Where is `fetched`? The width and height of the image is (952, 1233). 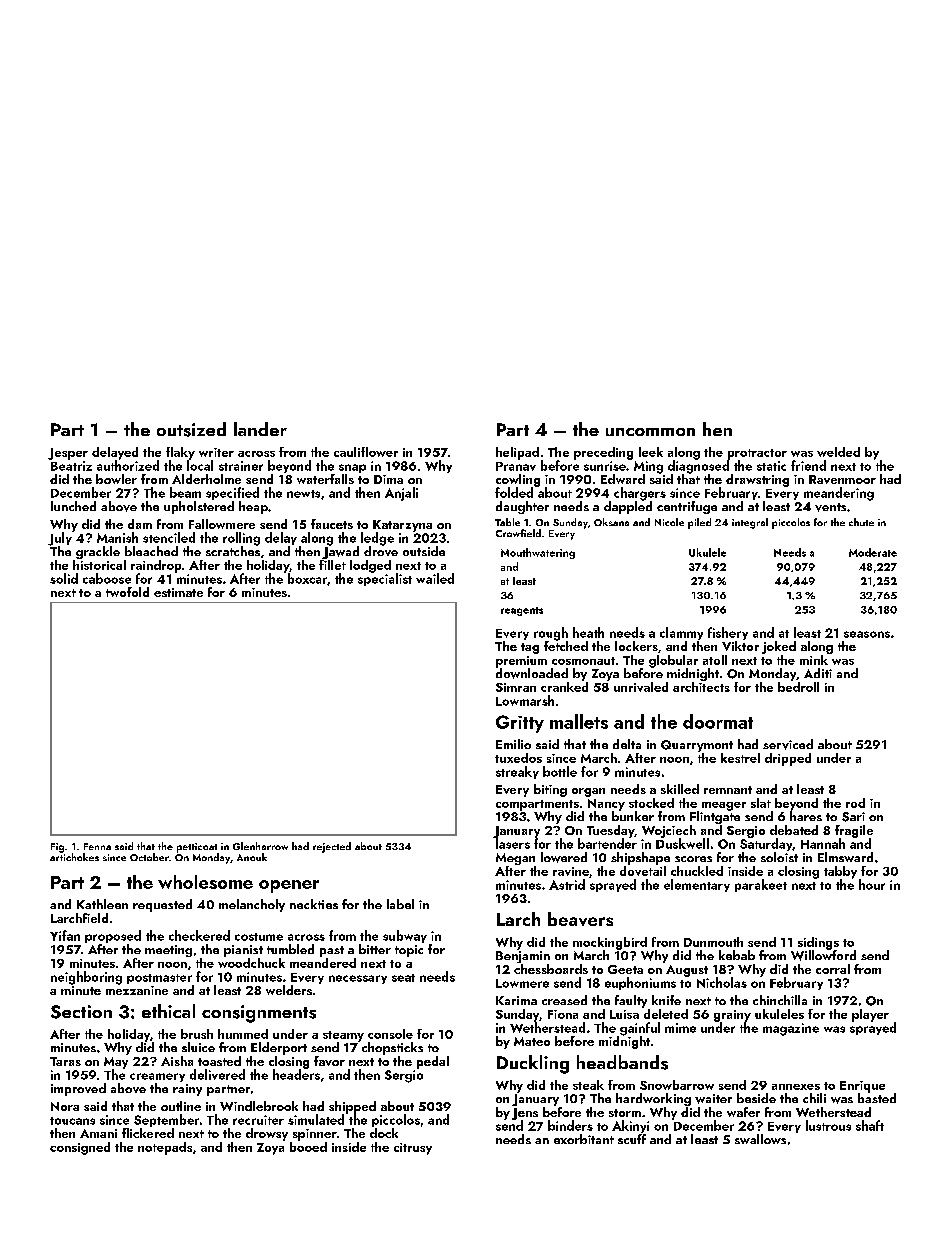 fetched is located at coordinates (566, 646).
